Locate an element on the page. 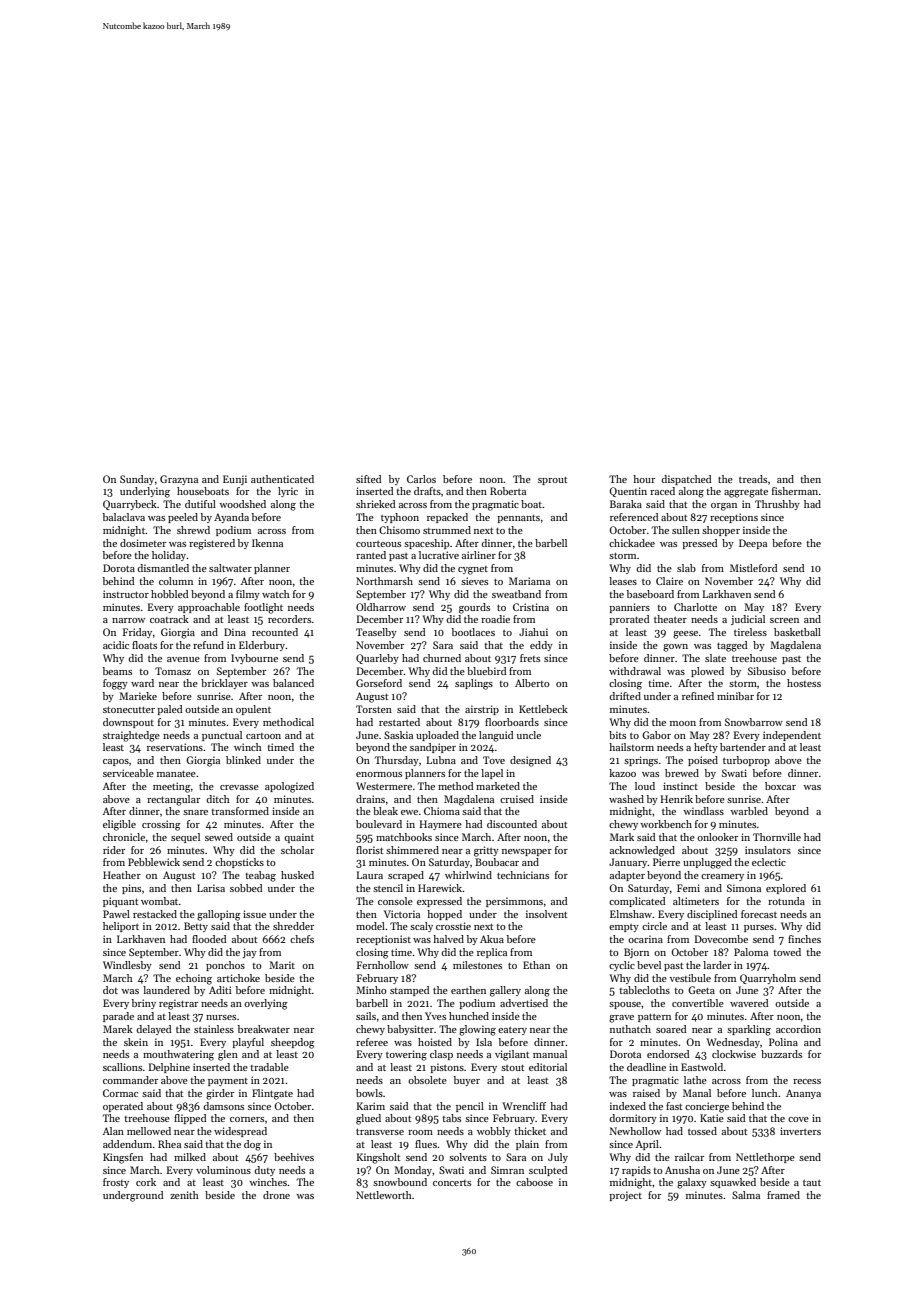 This image has width=924, height=1308. dispatched is located at coordinates (686, 480).
